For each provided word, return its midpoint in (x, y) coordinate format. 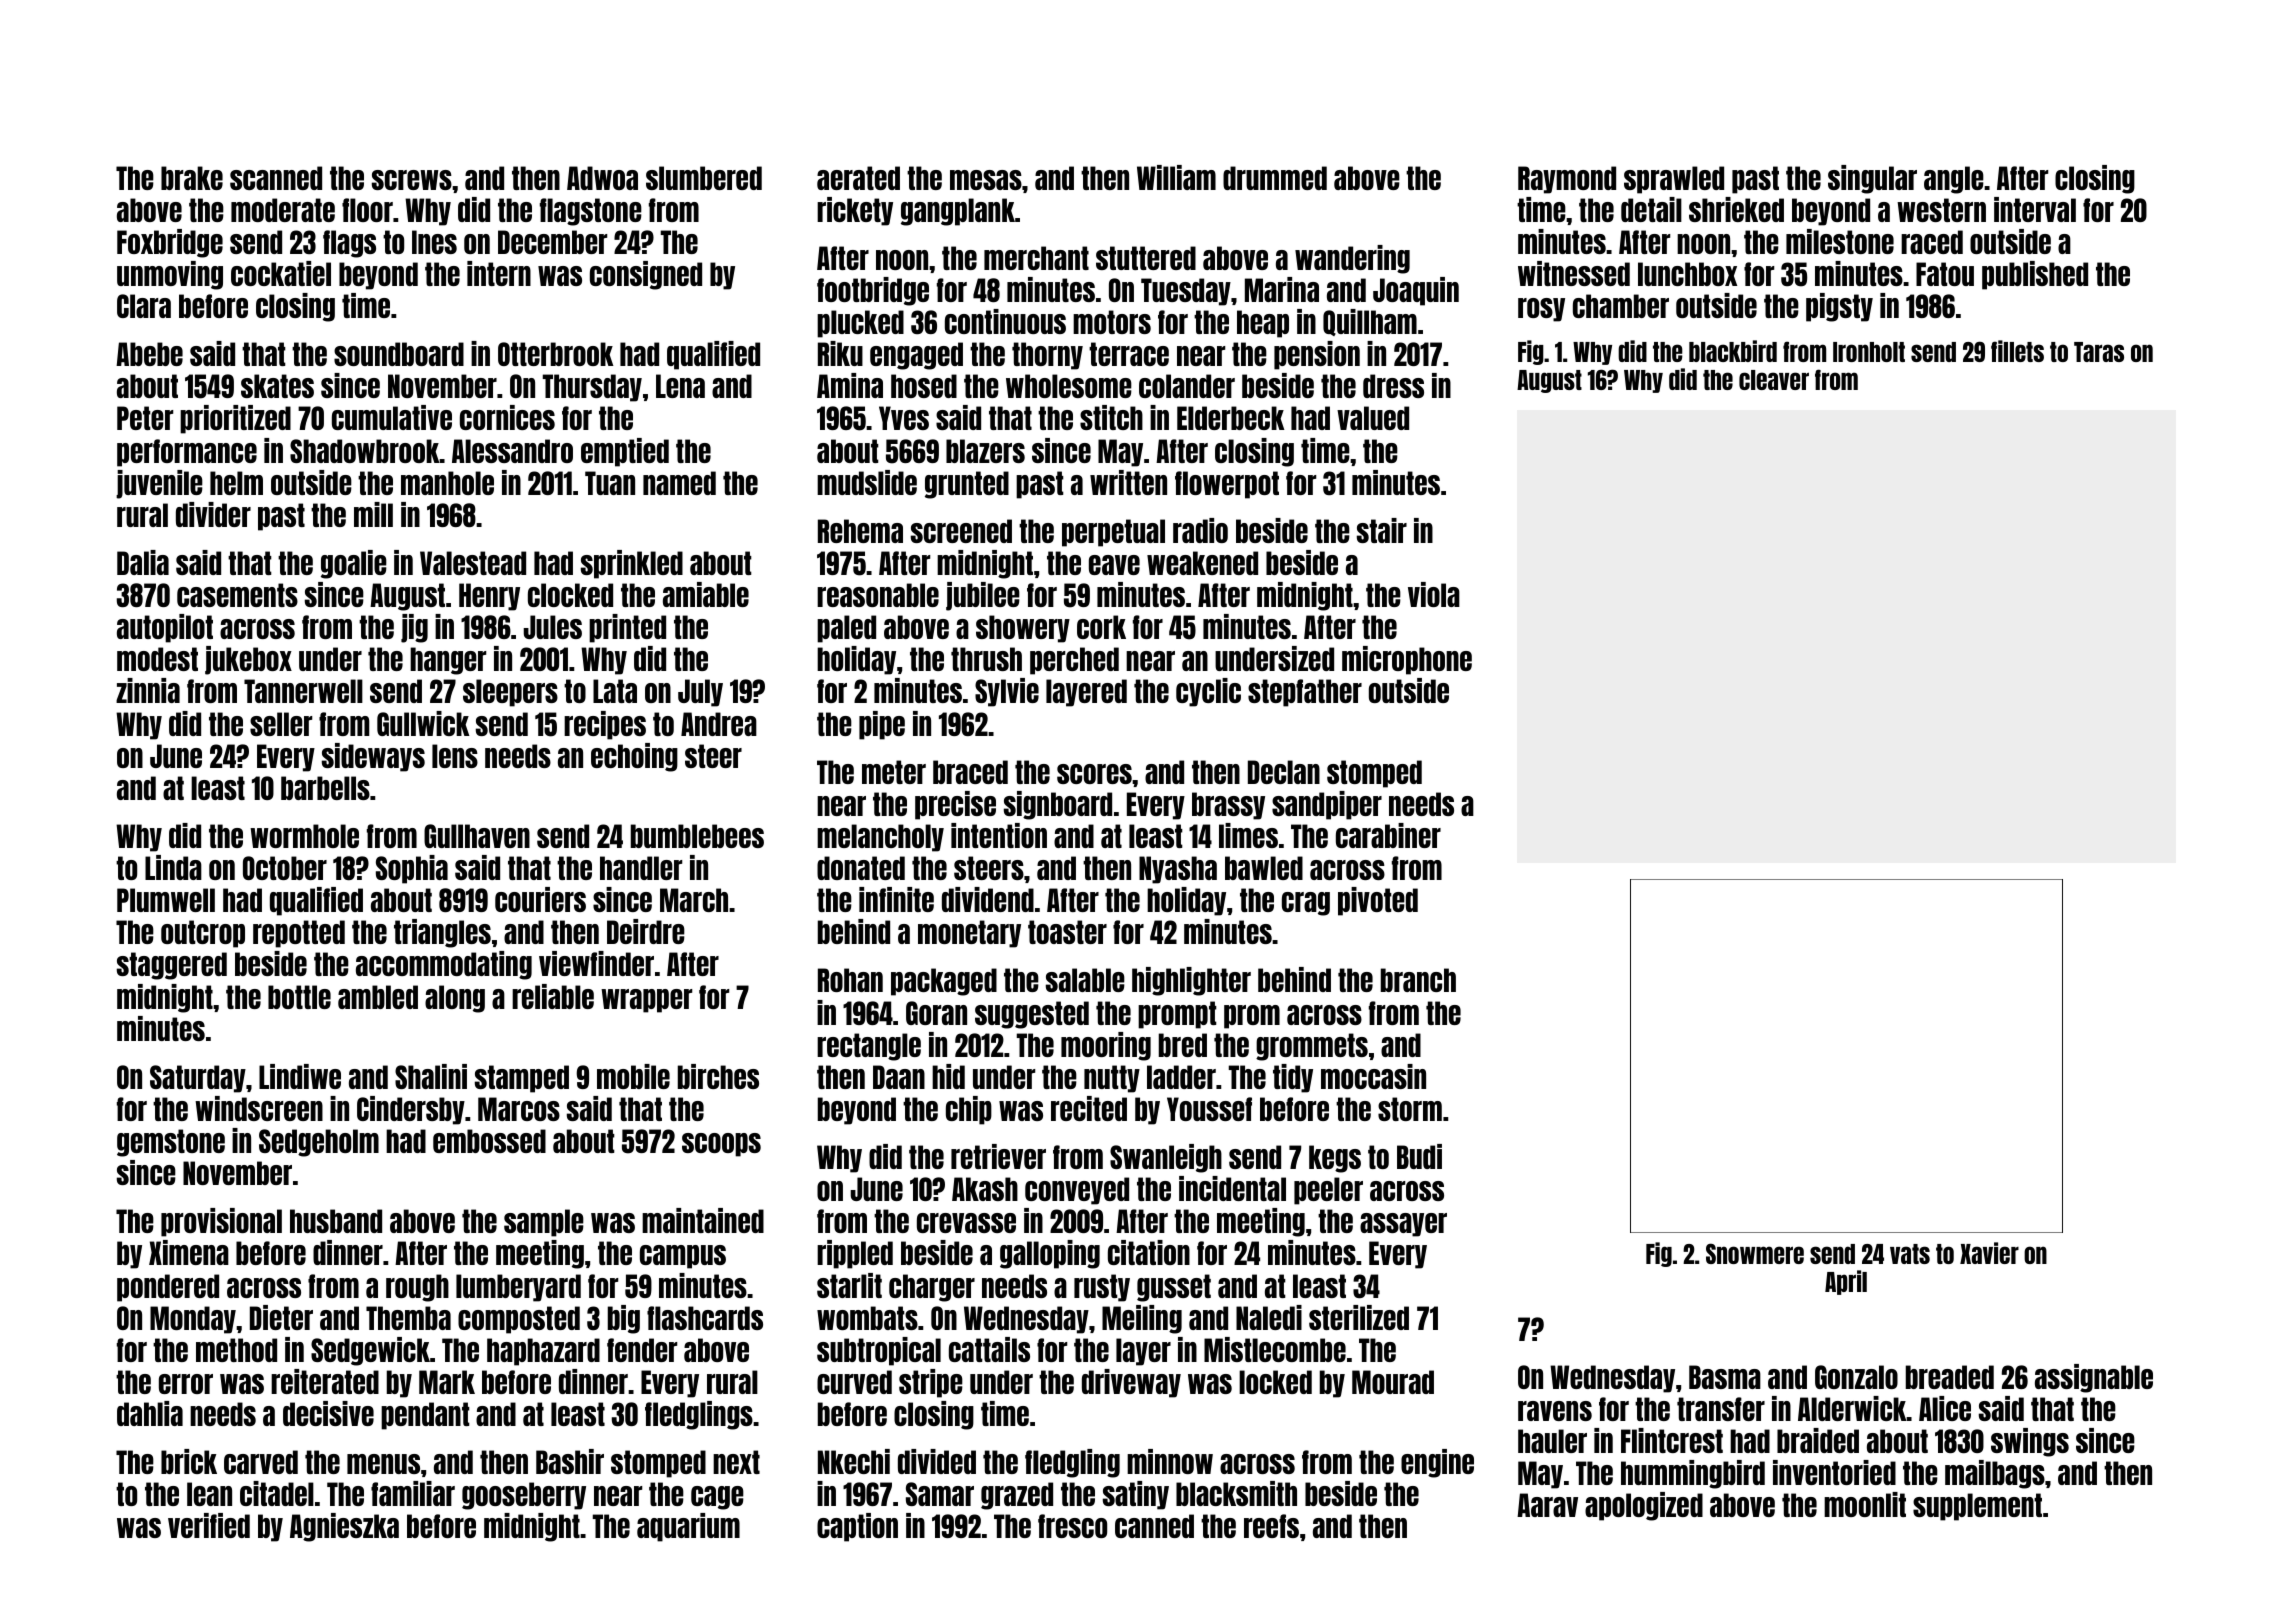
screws (412, 180)
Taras (2099, 352)
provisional (221, 1222)
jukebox (248, 660)
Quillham (1370, 322)
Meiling (1142, 1319)
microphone (1407, 660)
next (736, 1462)
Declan (1284, 772)
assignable (2094, 1378)
